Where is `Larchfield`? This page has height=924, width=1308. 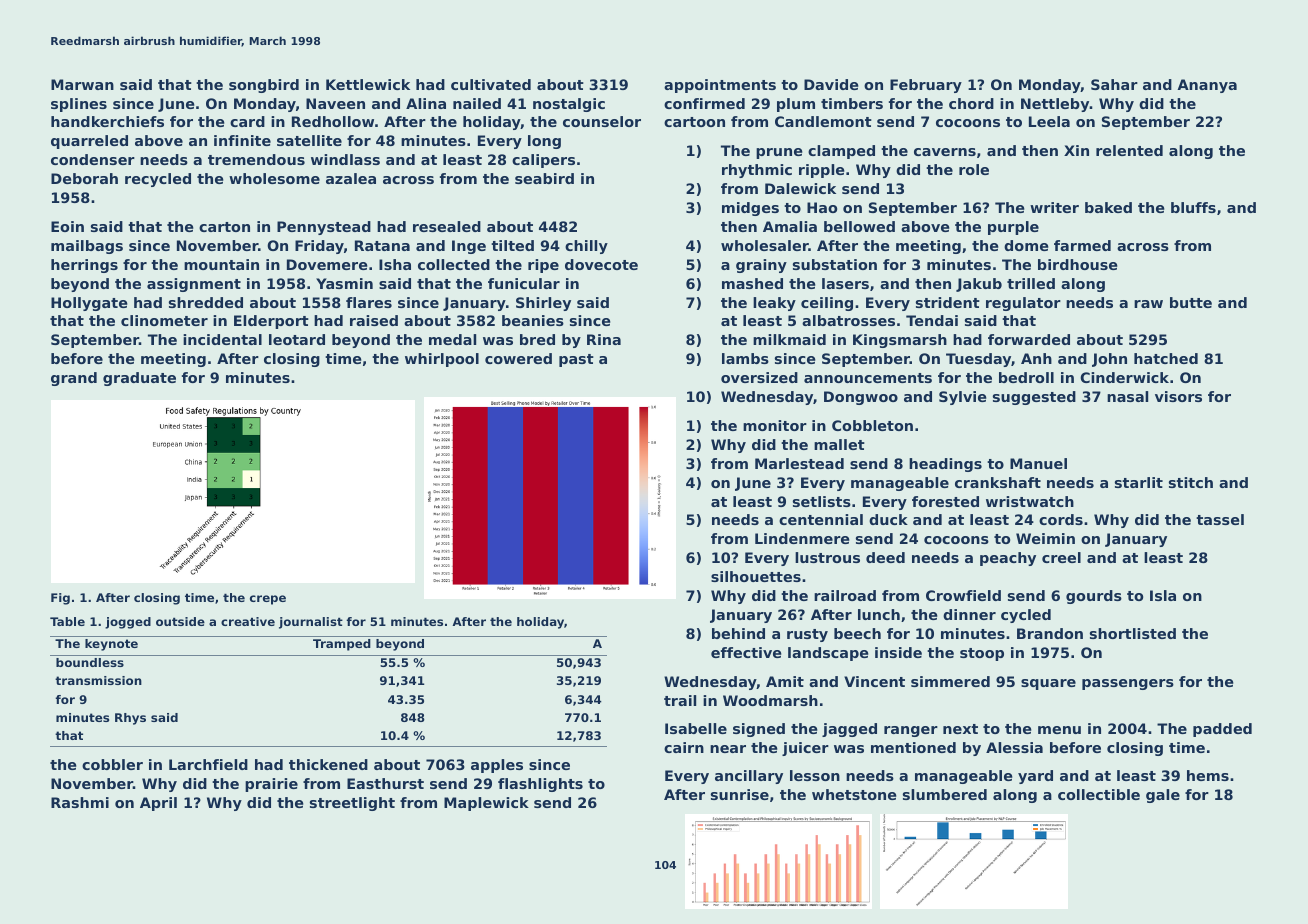
Larchfield is located at coordinates (208, 764).
